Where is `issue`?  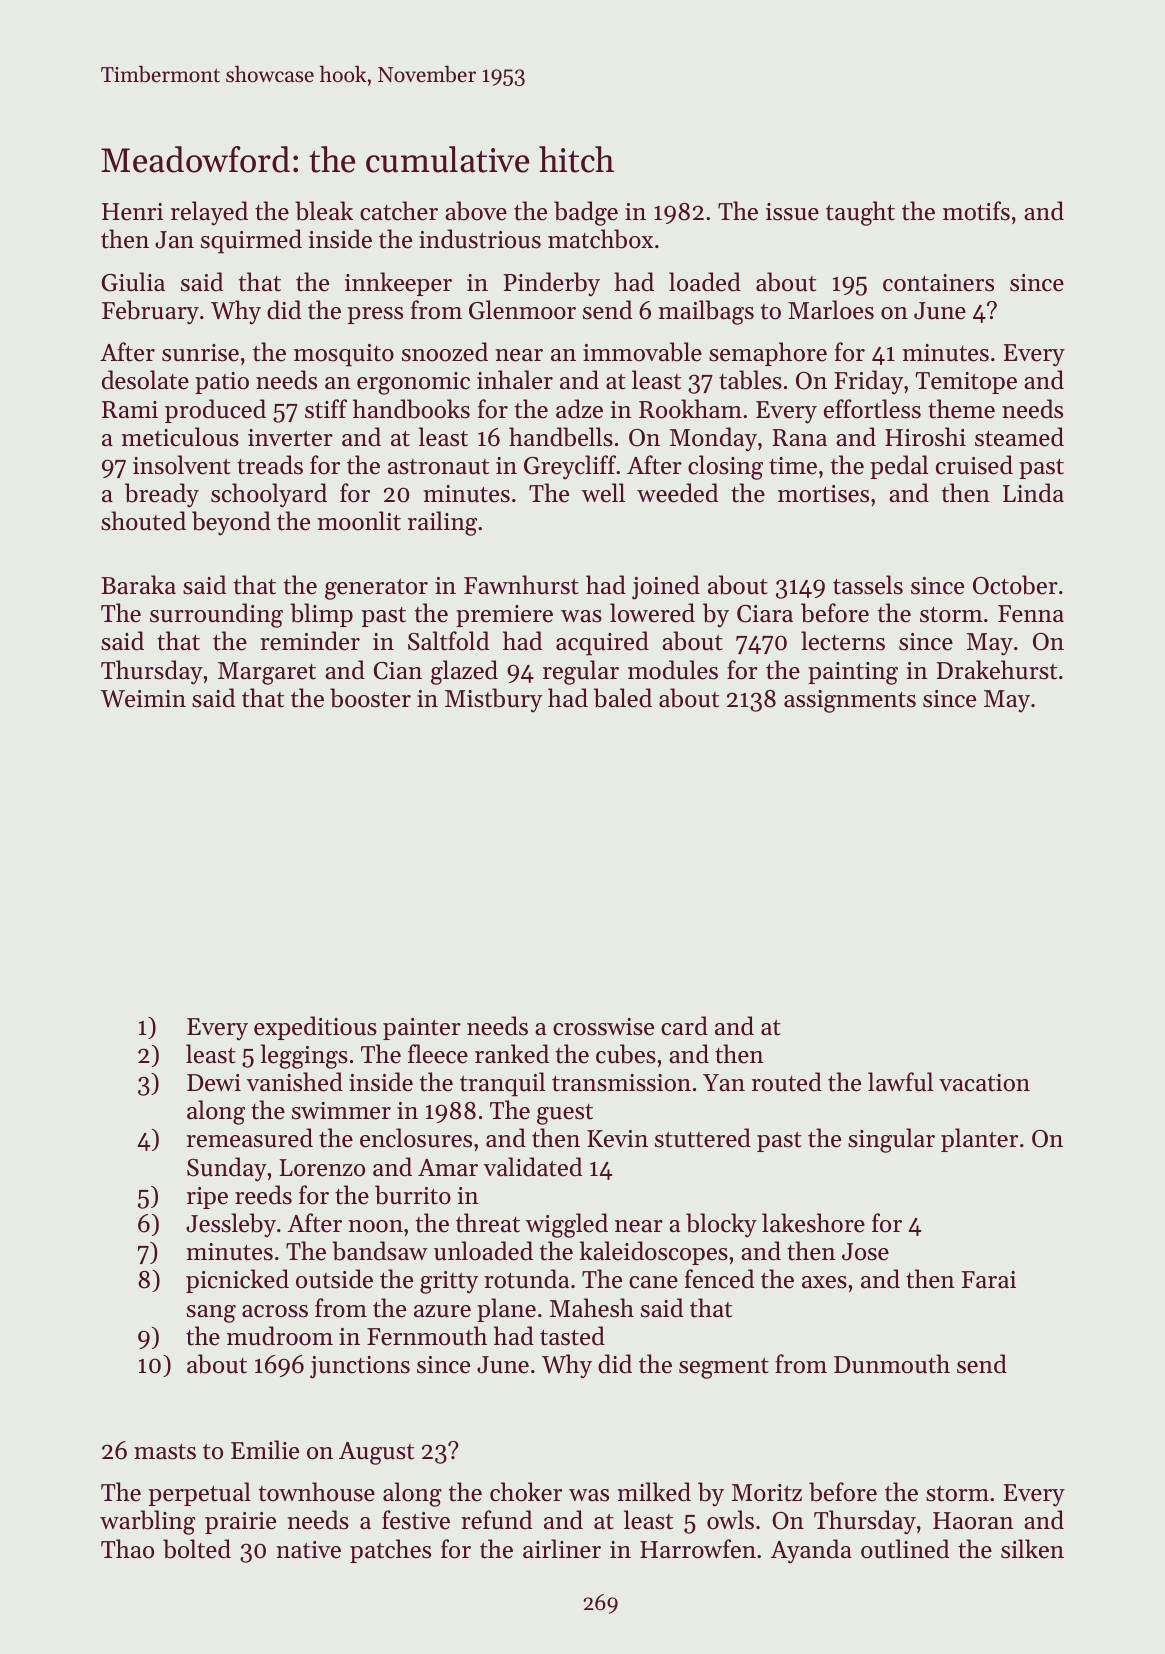 issue is located at coordinates (792, 212).
